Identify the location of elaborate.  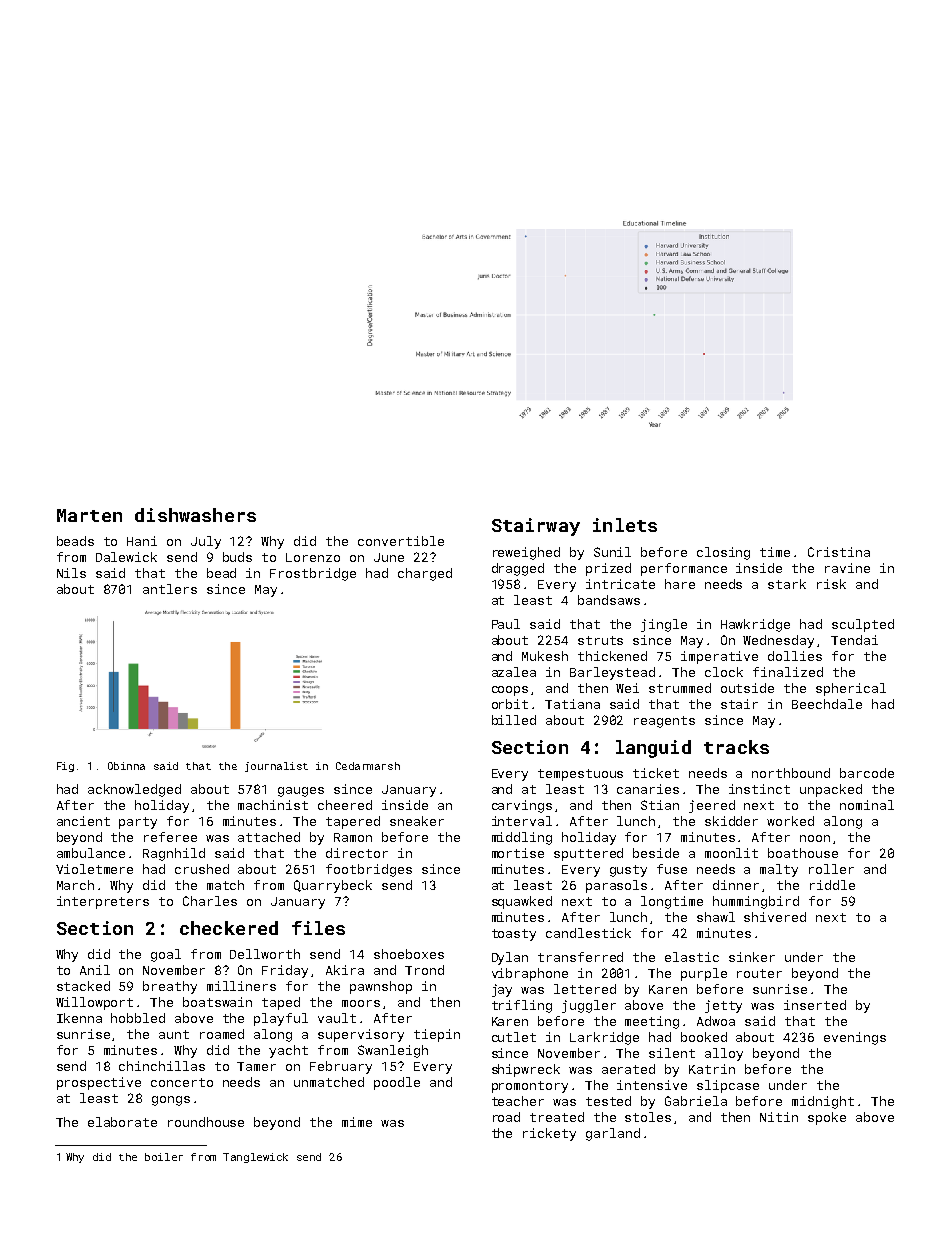
(122, 1122).
